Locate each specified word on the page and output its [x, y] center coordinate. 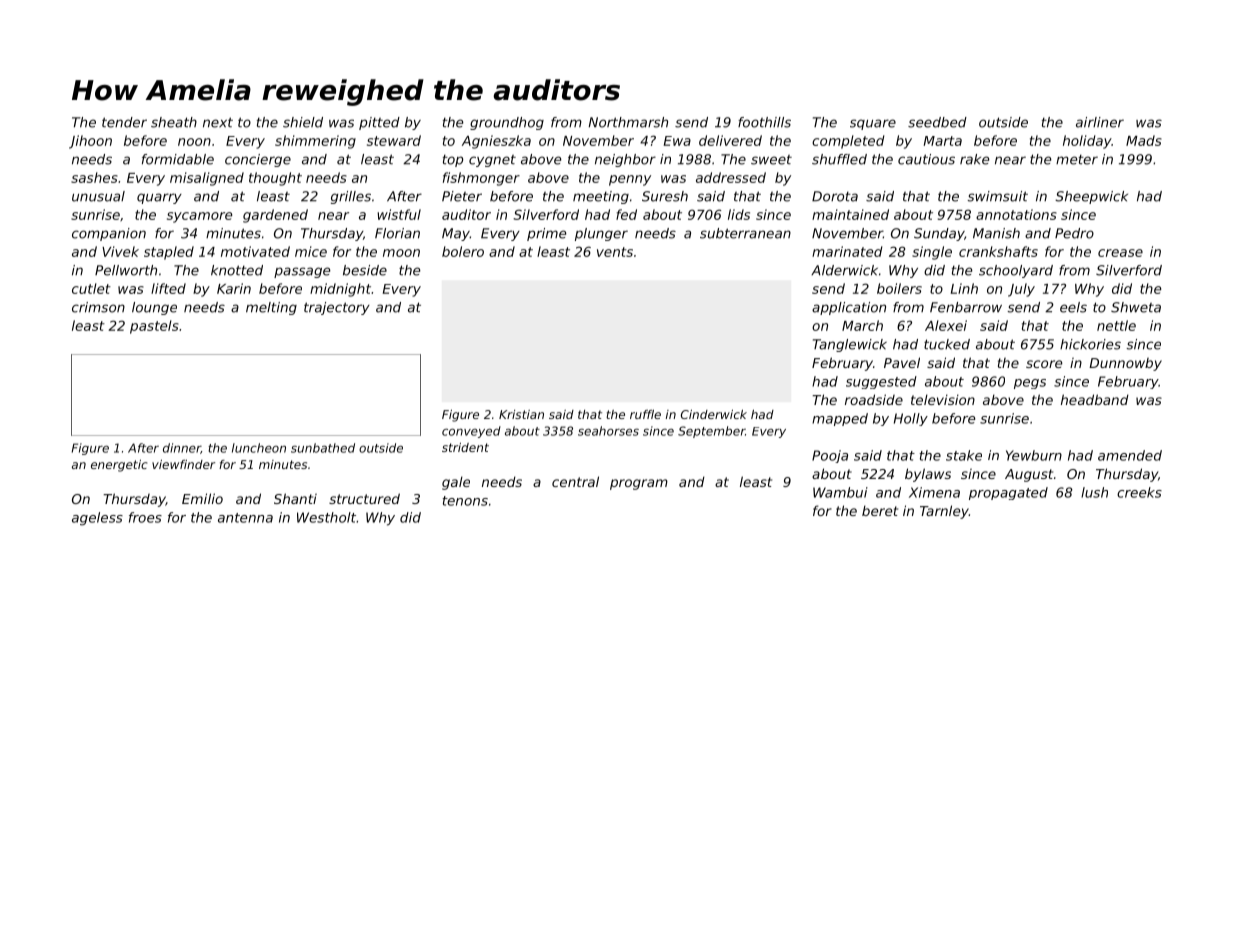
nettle [1116, 325]
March [862, 325]
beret [880, 510]
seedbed [937, 122]
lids [739, 214]
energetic [119, 466]
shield [303, 122]
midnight [340, 290]
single [932, 253]
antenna [245, 518]
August [1029, 475]
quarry [159, 198]
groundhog [507, 123]
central [575, 481]
